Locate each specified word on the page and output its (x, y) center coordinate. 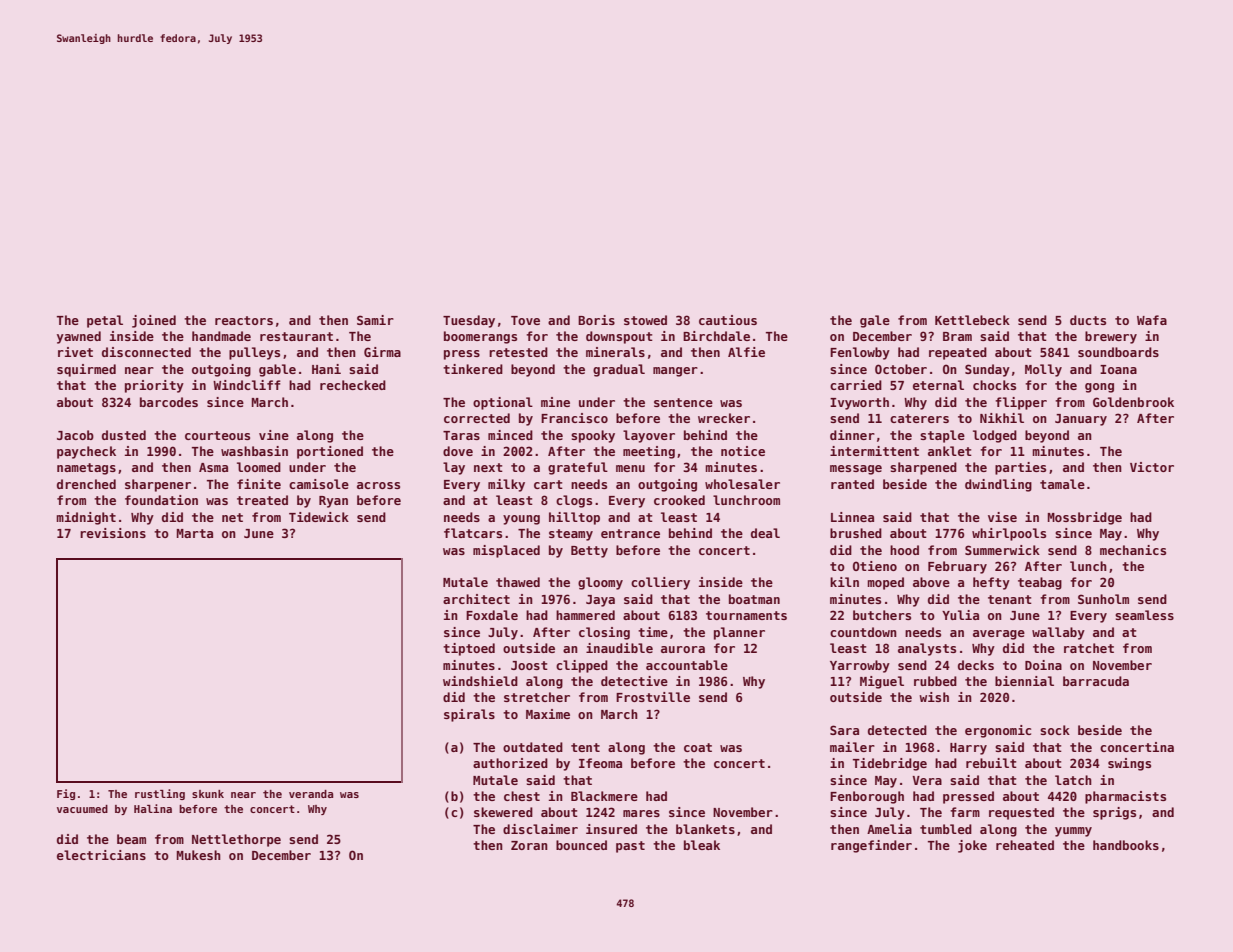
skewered (503, 812)
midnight (86, 518)
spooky (593, 436)
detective (634, 681)
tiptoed (469, 649)
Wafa (1152, 320)
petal (105, 321)
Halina (153, 808)
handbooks (1126, 845)
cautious (728, 320)
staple (942, 436)
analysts (927, 649)
